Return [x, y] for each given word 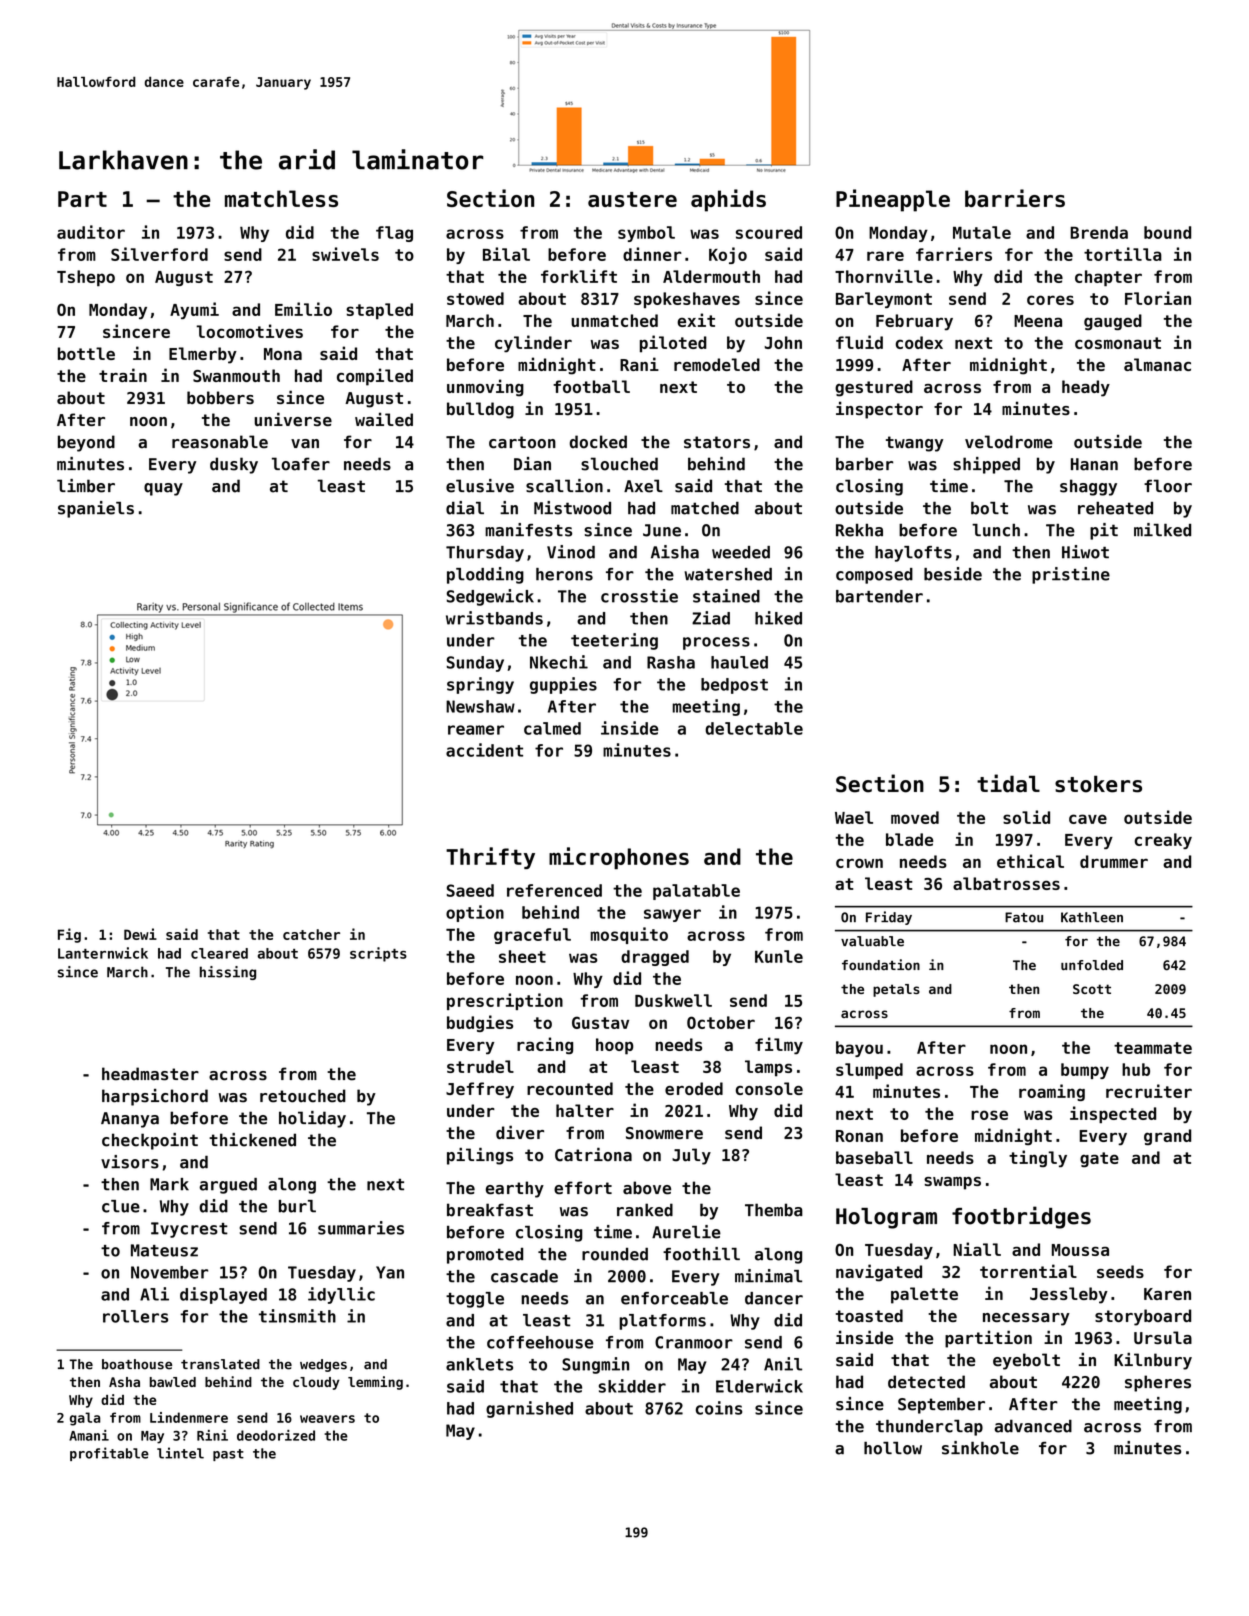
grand [1167, 1137]
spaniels [96, 509]
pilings [480, 1156]
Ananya [130, 1120]
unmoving [485, 388]
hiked [778, 618]
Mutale [982, 232]
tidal [1008, 783]
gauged [1113, 322]
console [769, 1088]
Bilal [506, 254]
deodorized [276, 1435]
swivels [345, 254]
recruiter [1149, 1091]
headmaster [150, 1074]
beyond [86, 443]
